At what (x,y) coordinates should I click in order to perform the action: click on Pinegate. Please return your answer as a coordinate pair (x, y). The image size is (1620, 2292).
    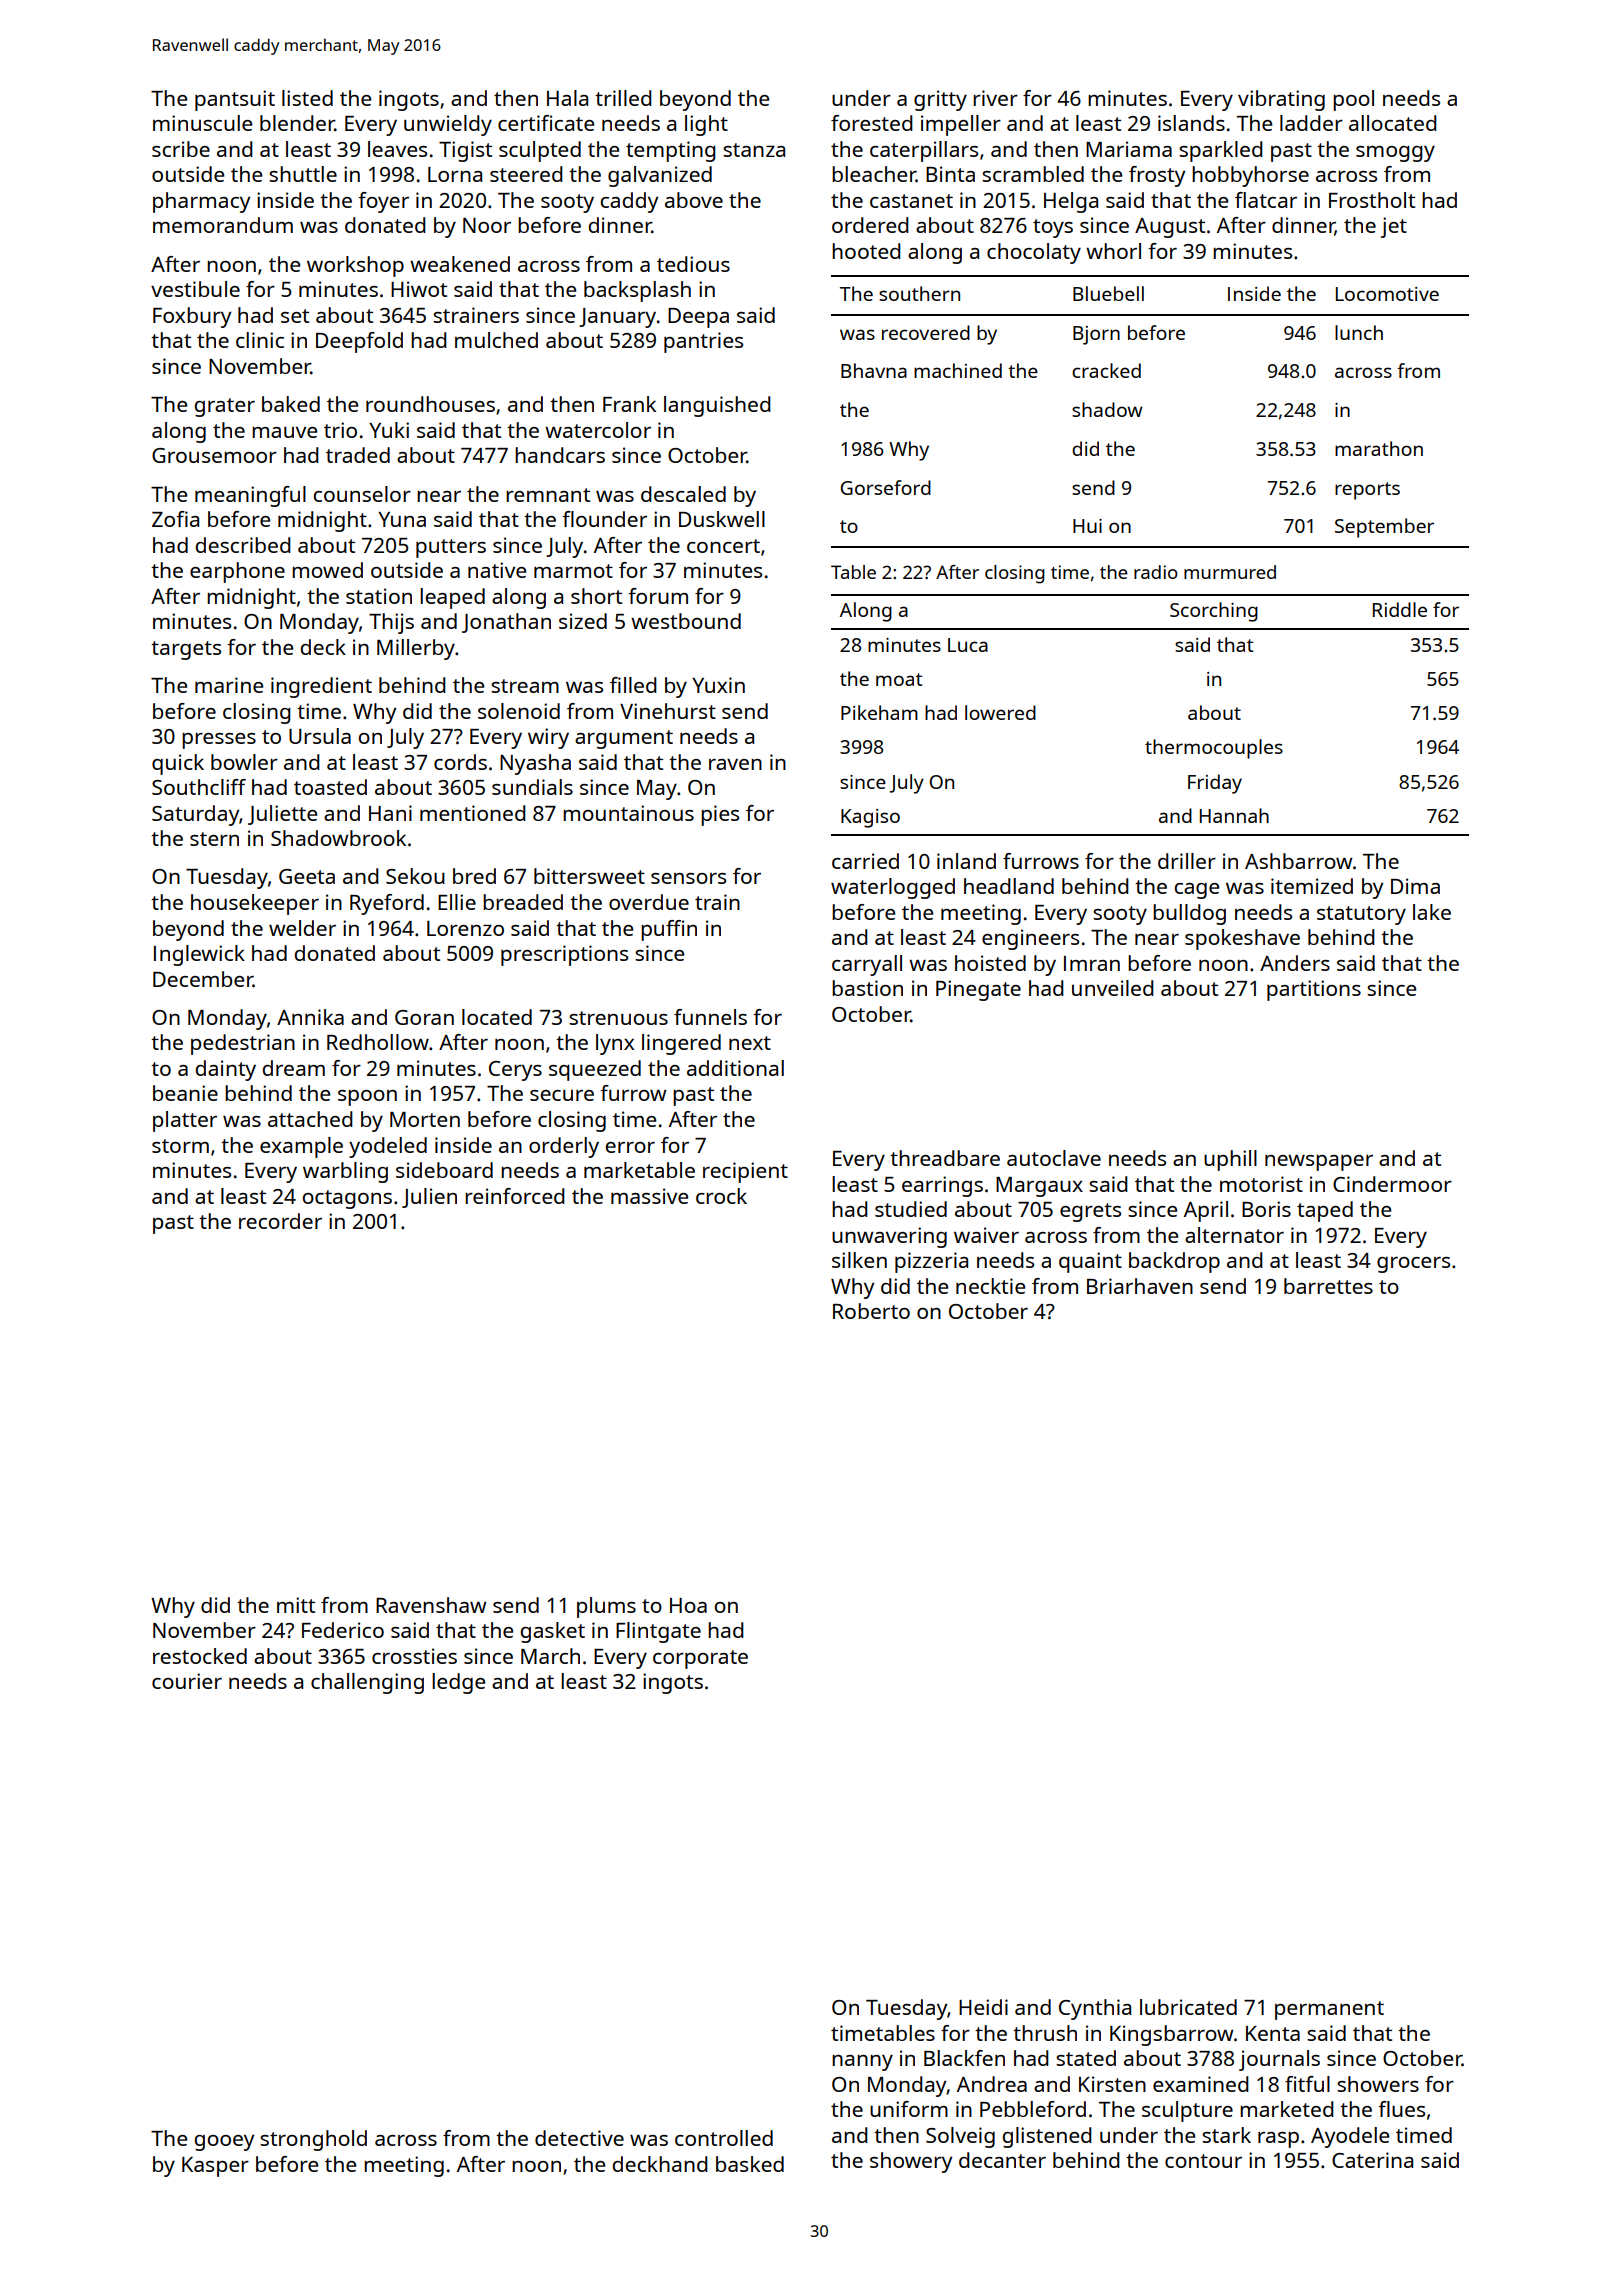
    Looking at the image, I should click on (978, 990).
